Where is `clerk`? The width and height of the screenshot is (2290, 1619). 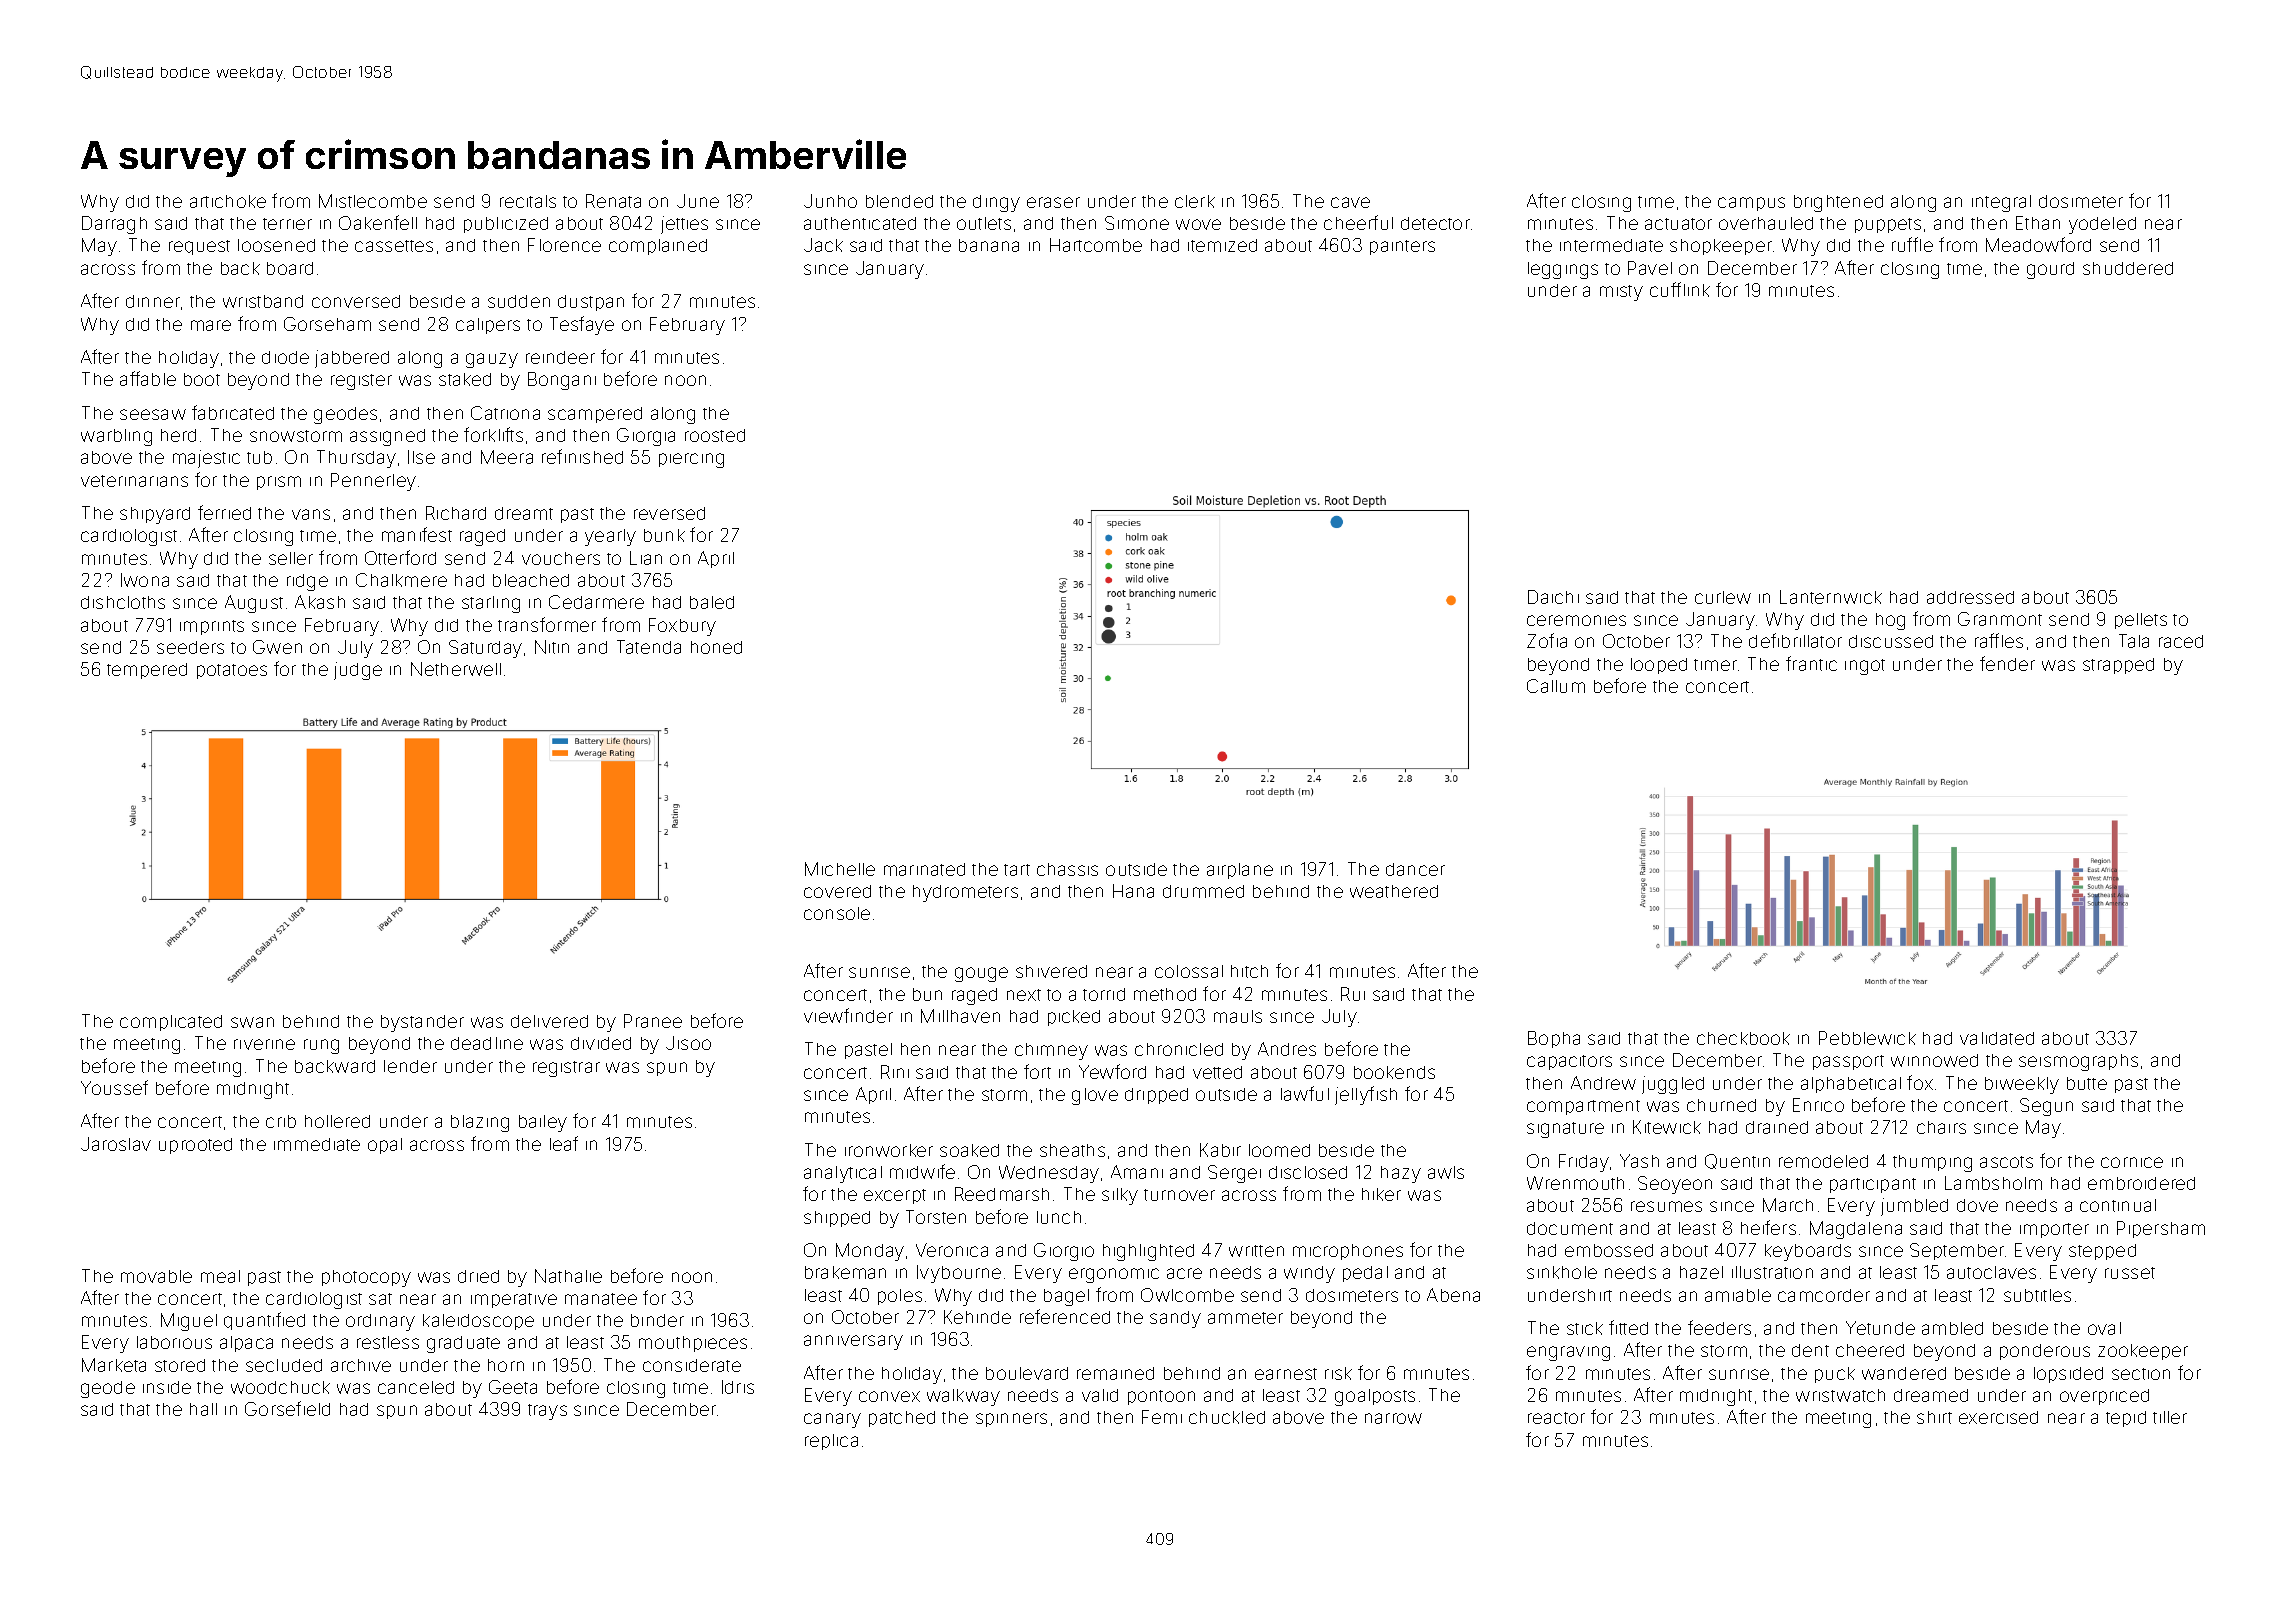
clerk is located at coordinates (1195, 201).
